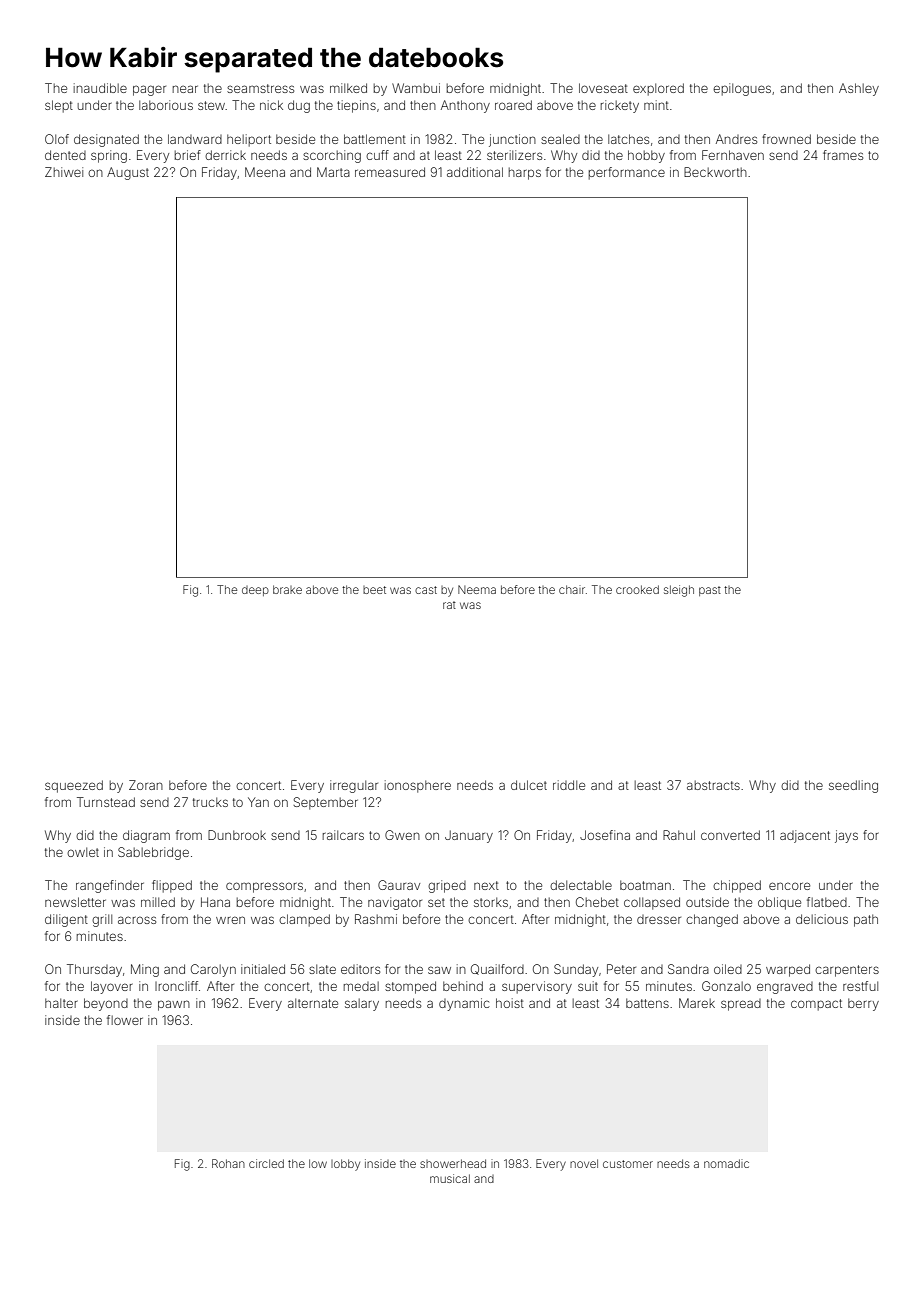 The height and width of the screenshot is (1308, 924). What do you see at coordinates (712, 920) in the screenshot?
I see `changed` at bounding box center [712, 920].
